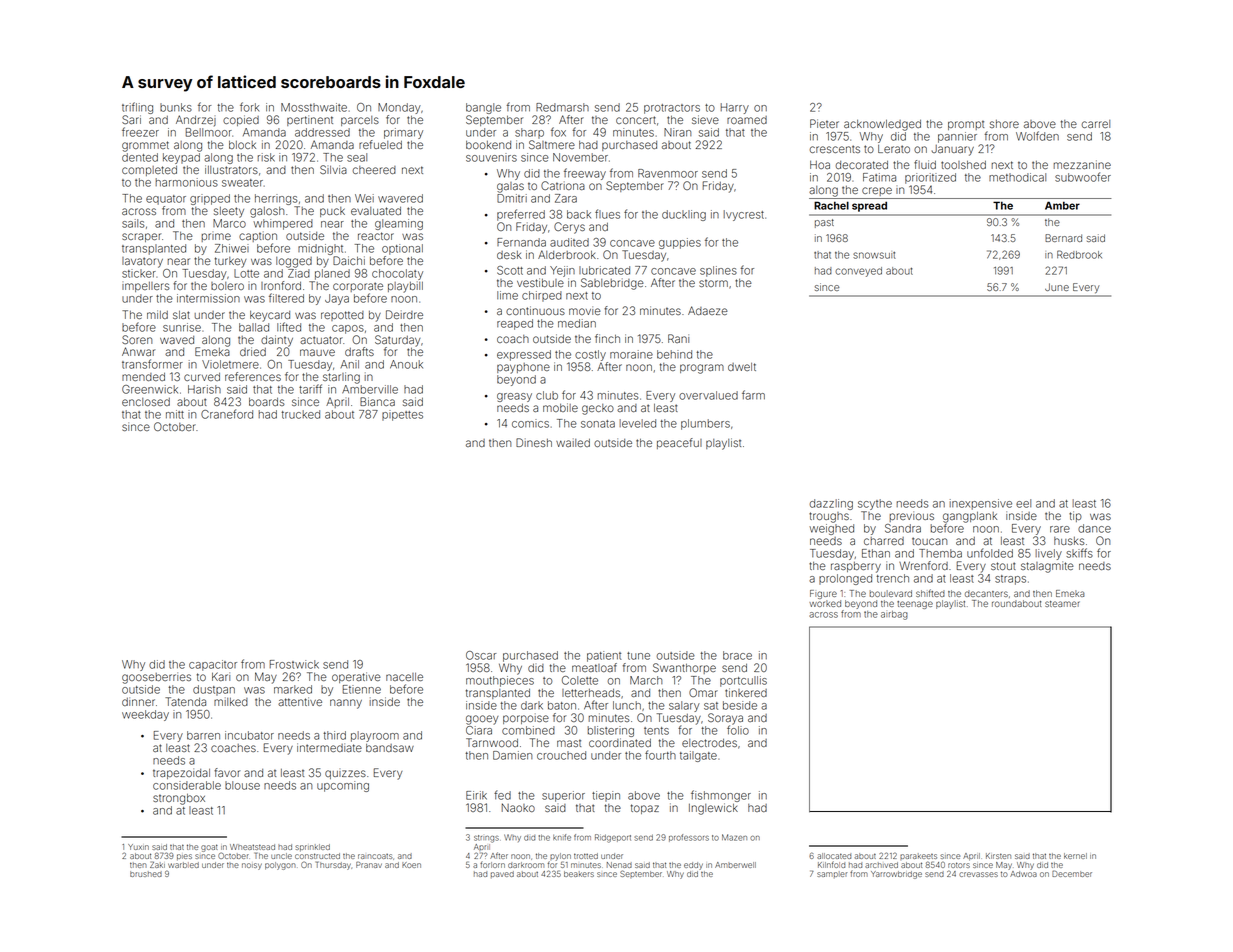 The image size is (1233, 952). Describe the element at coordinates (1057, 287) in the screenshot. I see `June` at that location.
